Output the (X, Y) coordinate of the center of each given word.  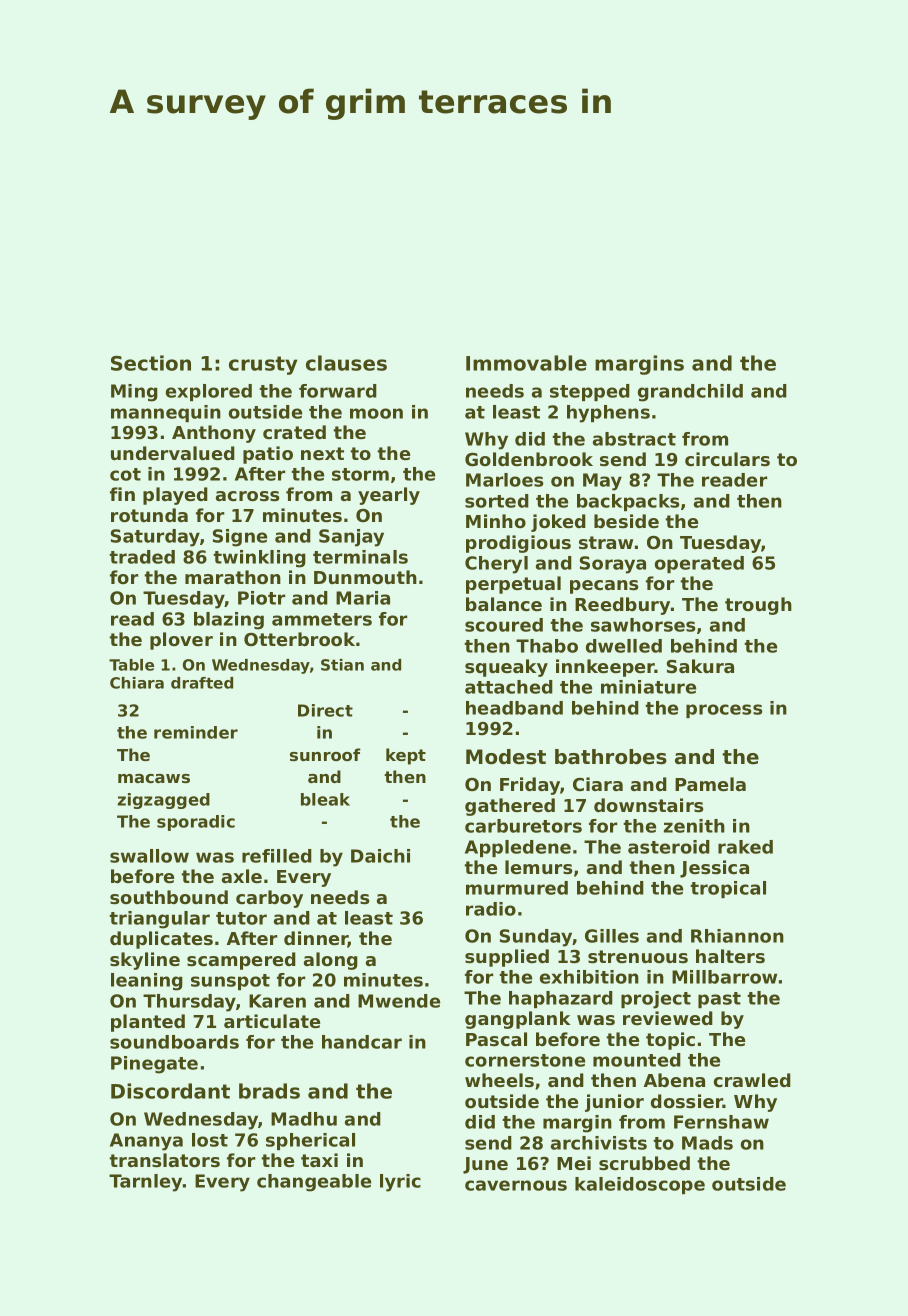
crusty (263, 365)
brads (269, 1091)
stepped (590, 392)
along (331, 961)
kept (406, 756)
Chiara (137, 683)
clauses (346, 363)
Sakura (700, 666)
